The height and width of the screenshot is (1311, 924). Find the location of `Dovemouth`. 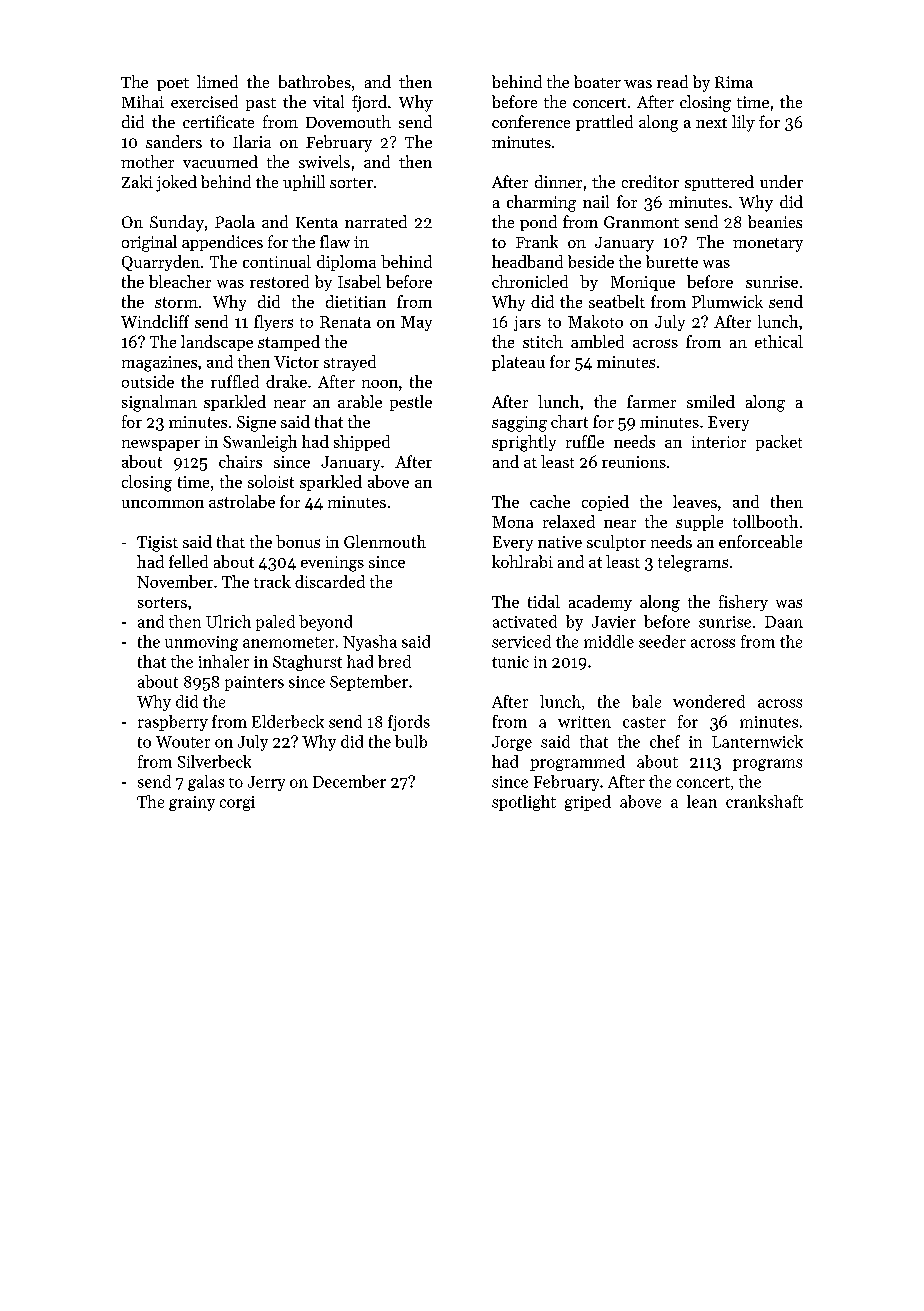

Dovemouth is located at coordinates (348, 121).
